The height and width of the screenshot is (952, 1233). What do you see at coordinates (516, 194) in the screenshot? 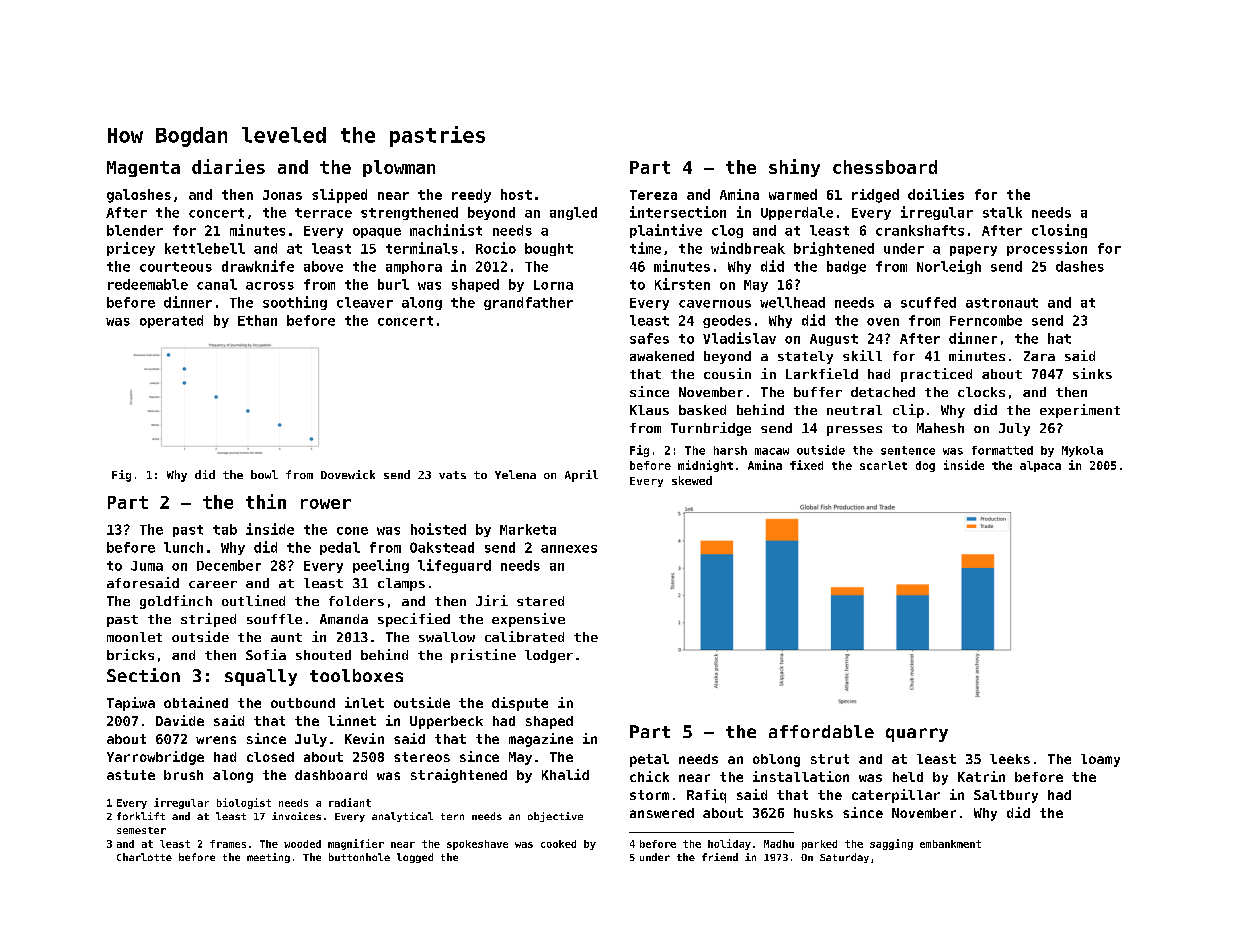
I see `host` at bounding box center [516, 194].
